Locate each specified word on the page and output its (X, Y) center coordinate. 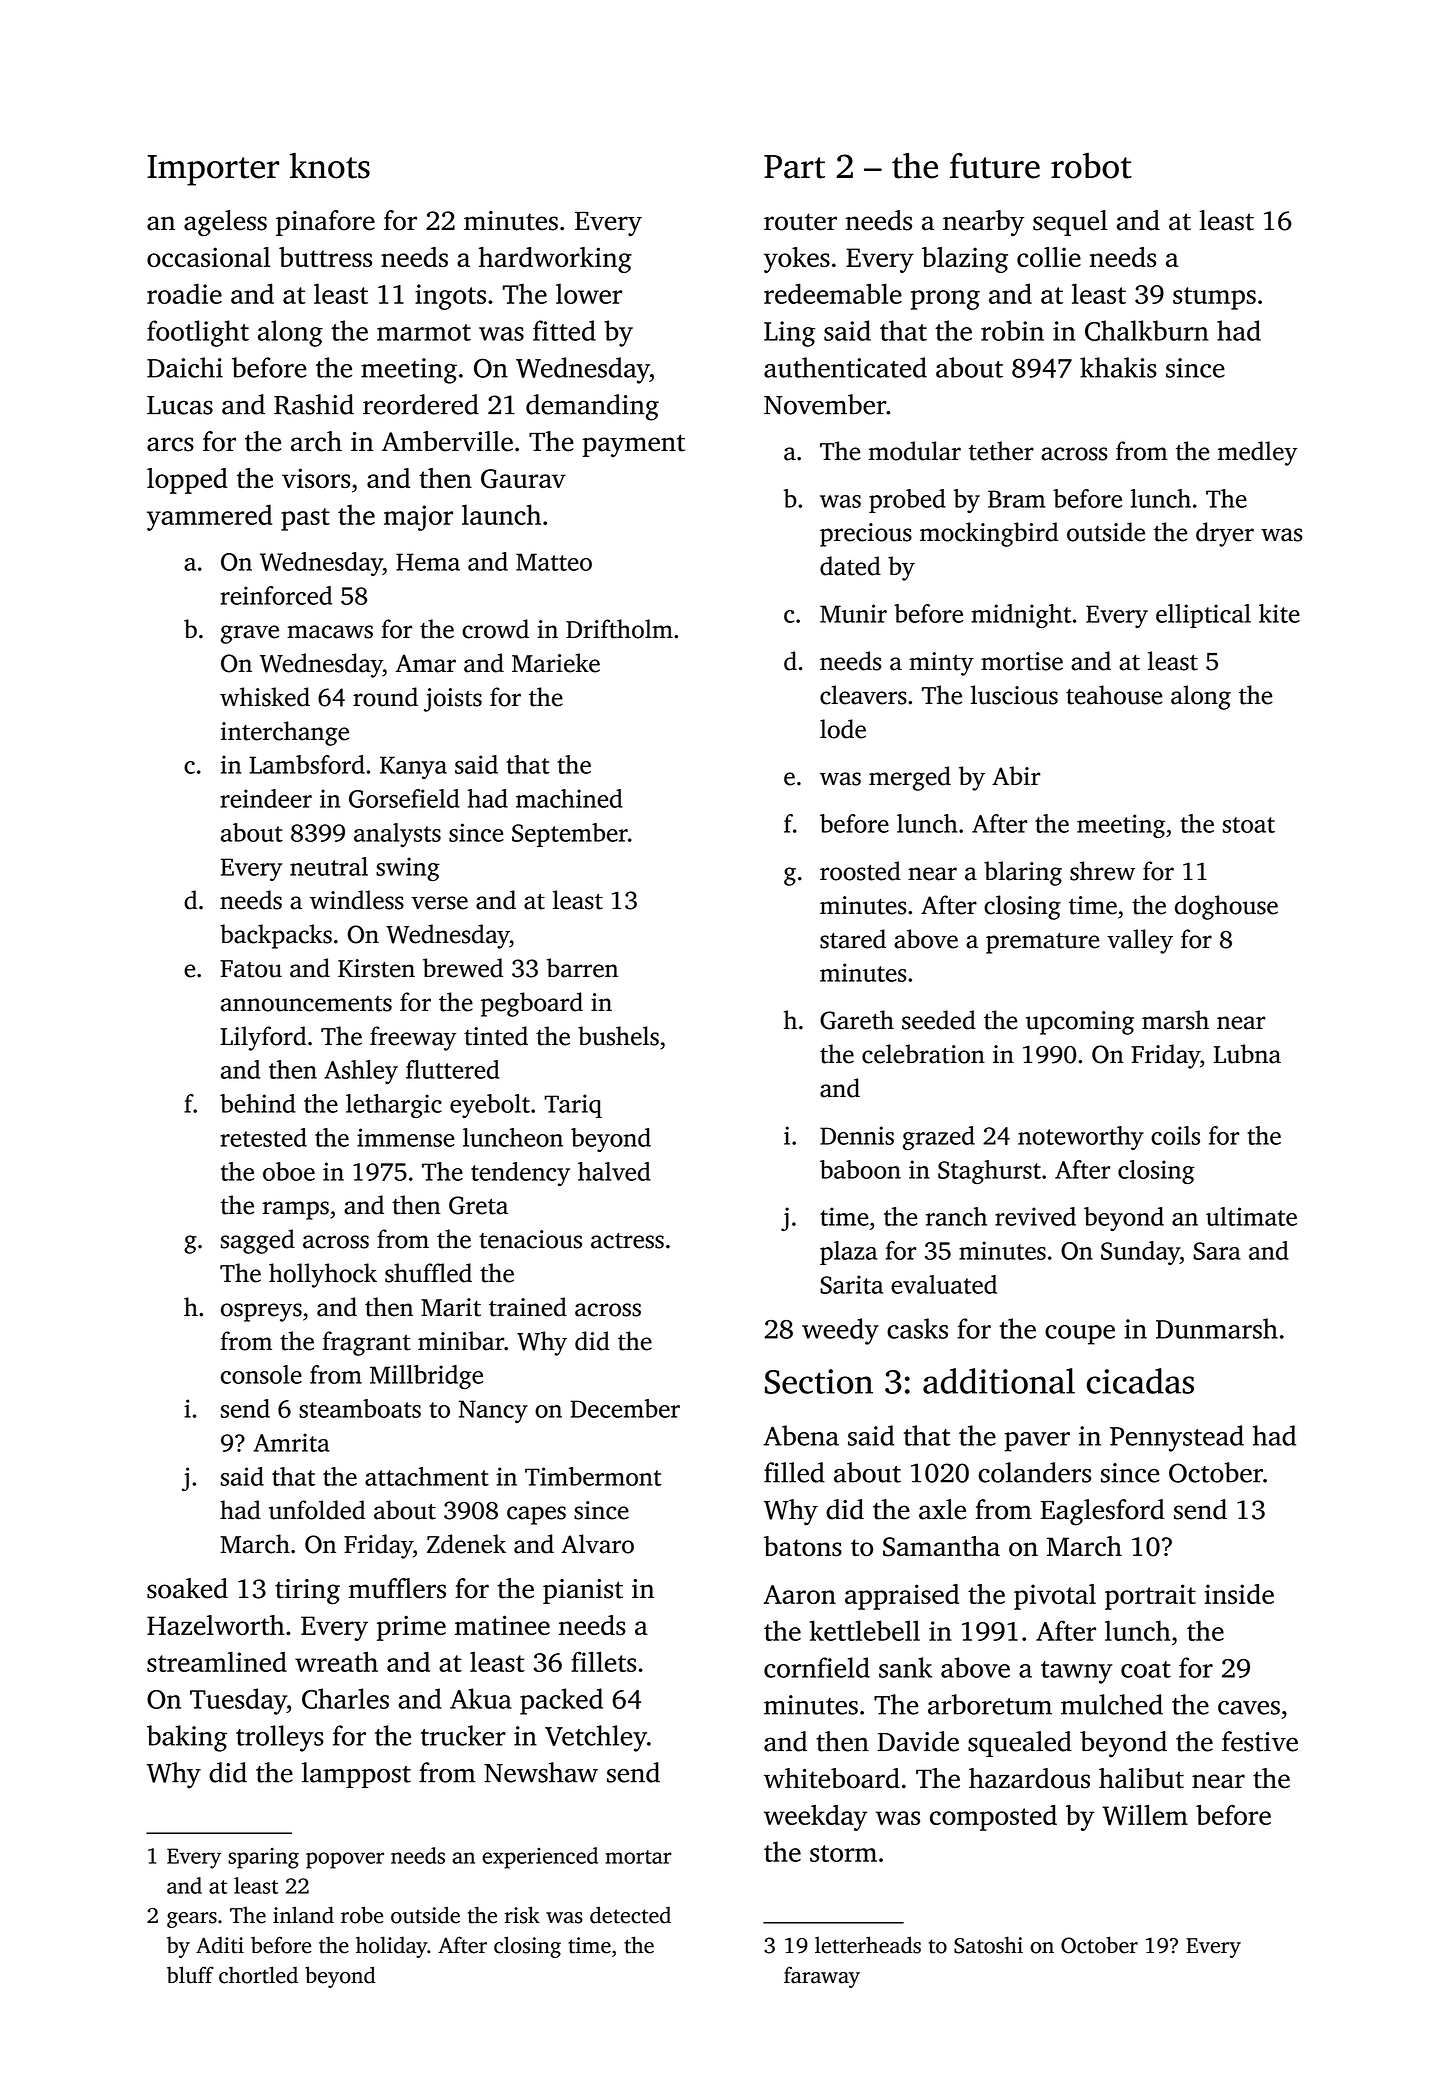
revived (1035, 1216)
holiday (391, 1947)
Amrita (291, 1442)
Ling (789, 334)
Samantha (941, 1546)
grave (250, 634)
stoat (1249, 825)
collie (1049, 257)
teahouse (1114, 695)
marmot (424, 332)
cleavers (863, 695)
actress (627, 1241)
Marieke (556, 663)
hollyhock (323, 1275)
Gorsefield (404, 798)
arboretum (990, 1704)
